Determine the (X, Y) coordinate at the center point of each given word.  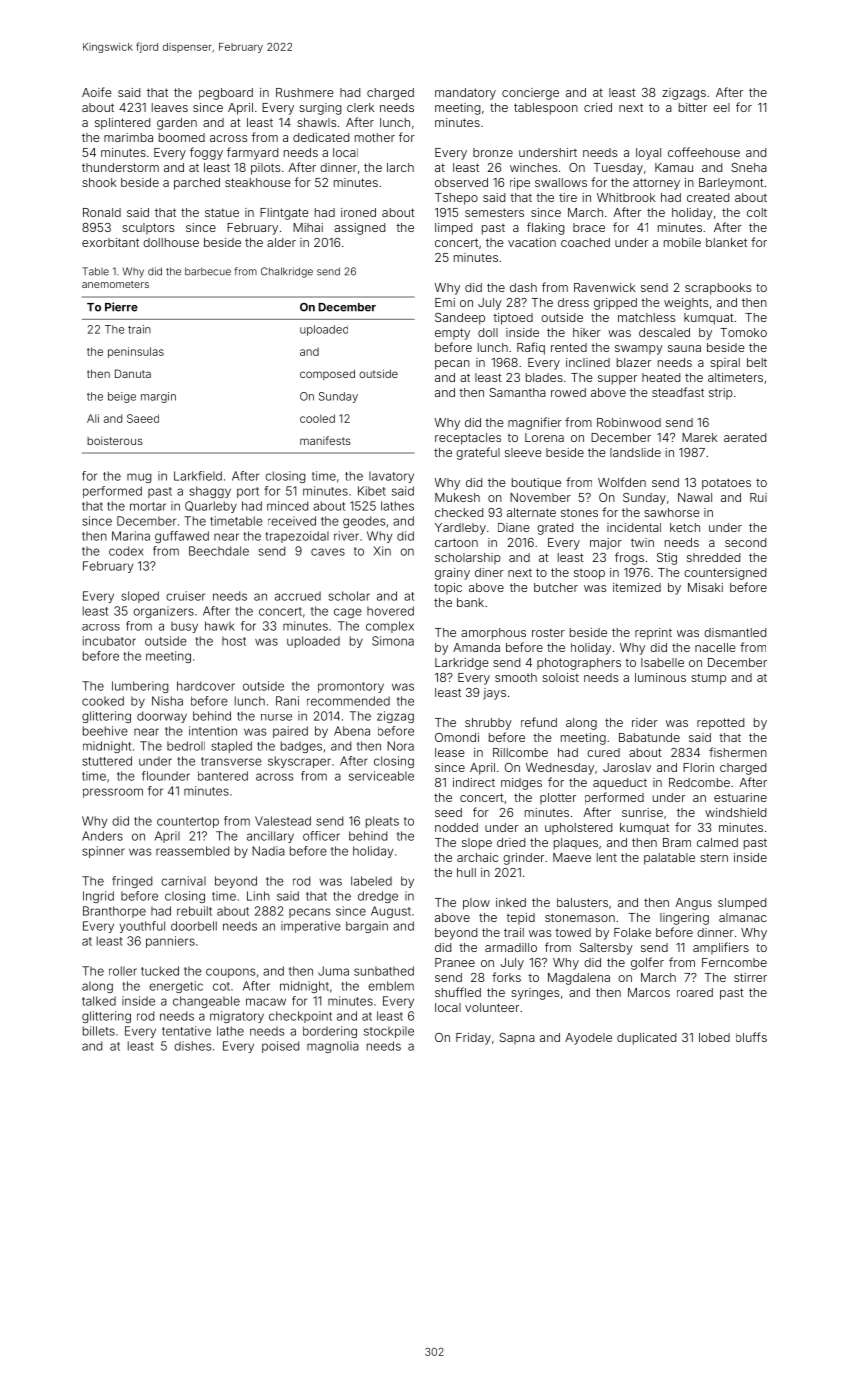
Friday (473, 1039)
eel (721, 107)
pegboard (226, 94)
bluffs (751, 1037)
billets (99, 1031)
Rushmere (305, 92)
